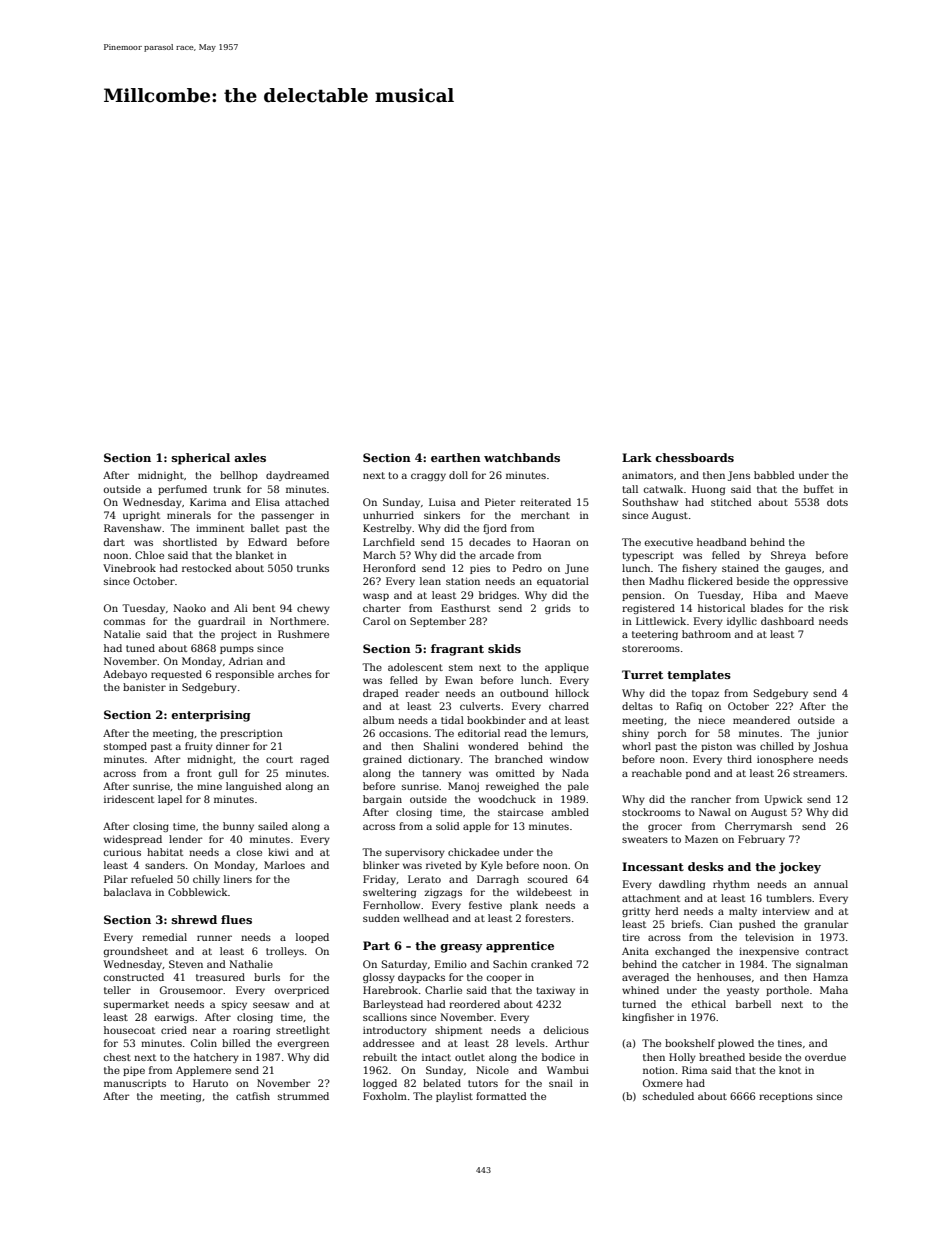 Image resolution: width=952 pixels, height=1233 pixels. What do you see at coordinates (134, 977) in the screenshot?
I see `constructed` at bounding box center [134, 977].
